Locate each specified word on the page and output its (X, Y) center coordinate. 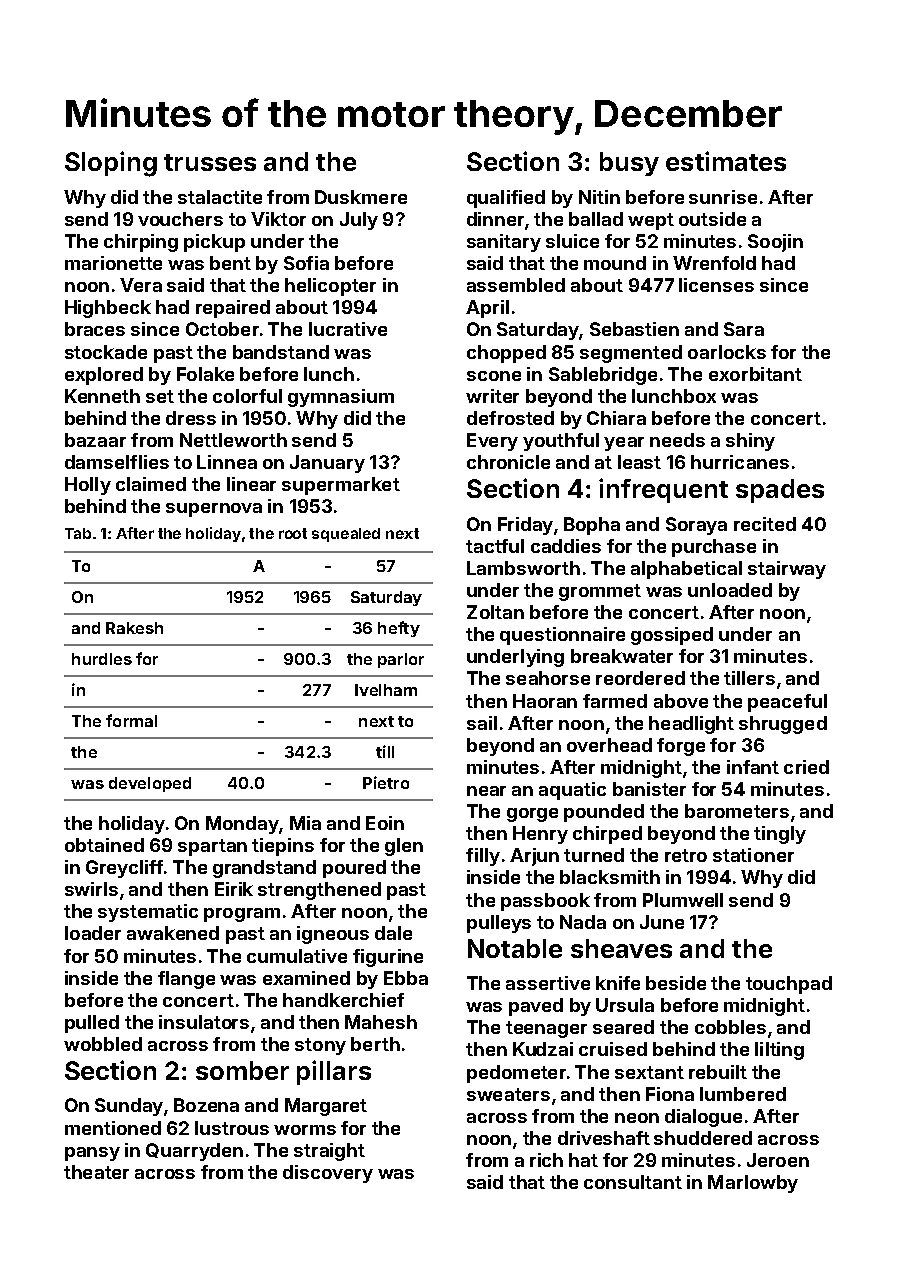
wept (651, 221)
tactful (495, 546)
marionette (113, 263)
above (681, 701)
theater (96, 1172)
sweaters (508, 1094)
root (293, 533)
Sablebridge (603, 376)
